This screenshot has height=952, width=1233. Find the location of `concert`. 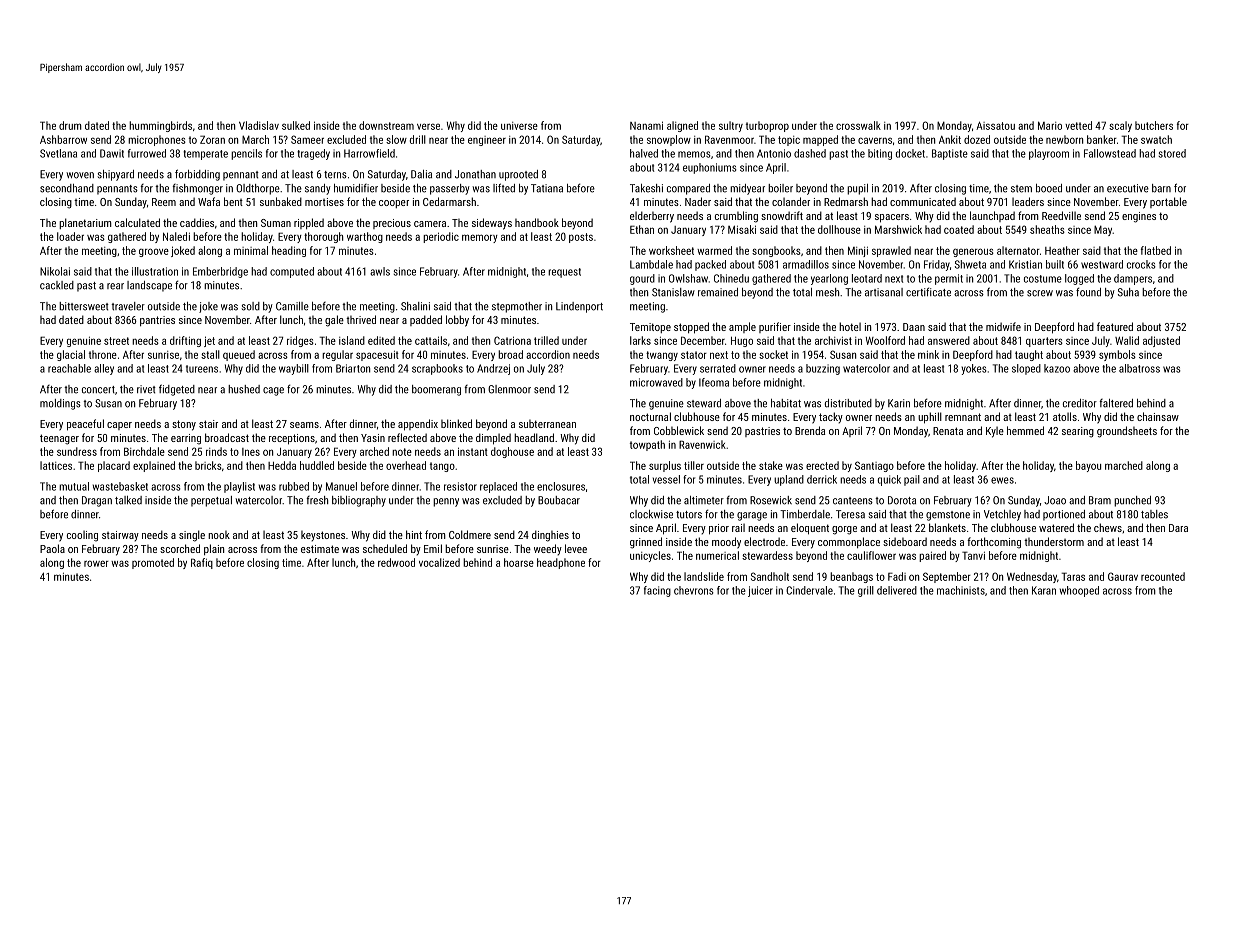

concert is located at coordinates (98, 390).
